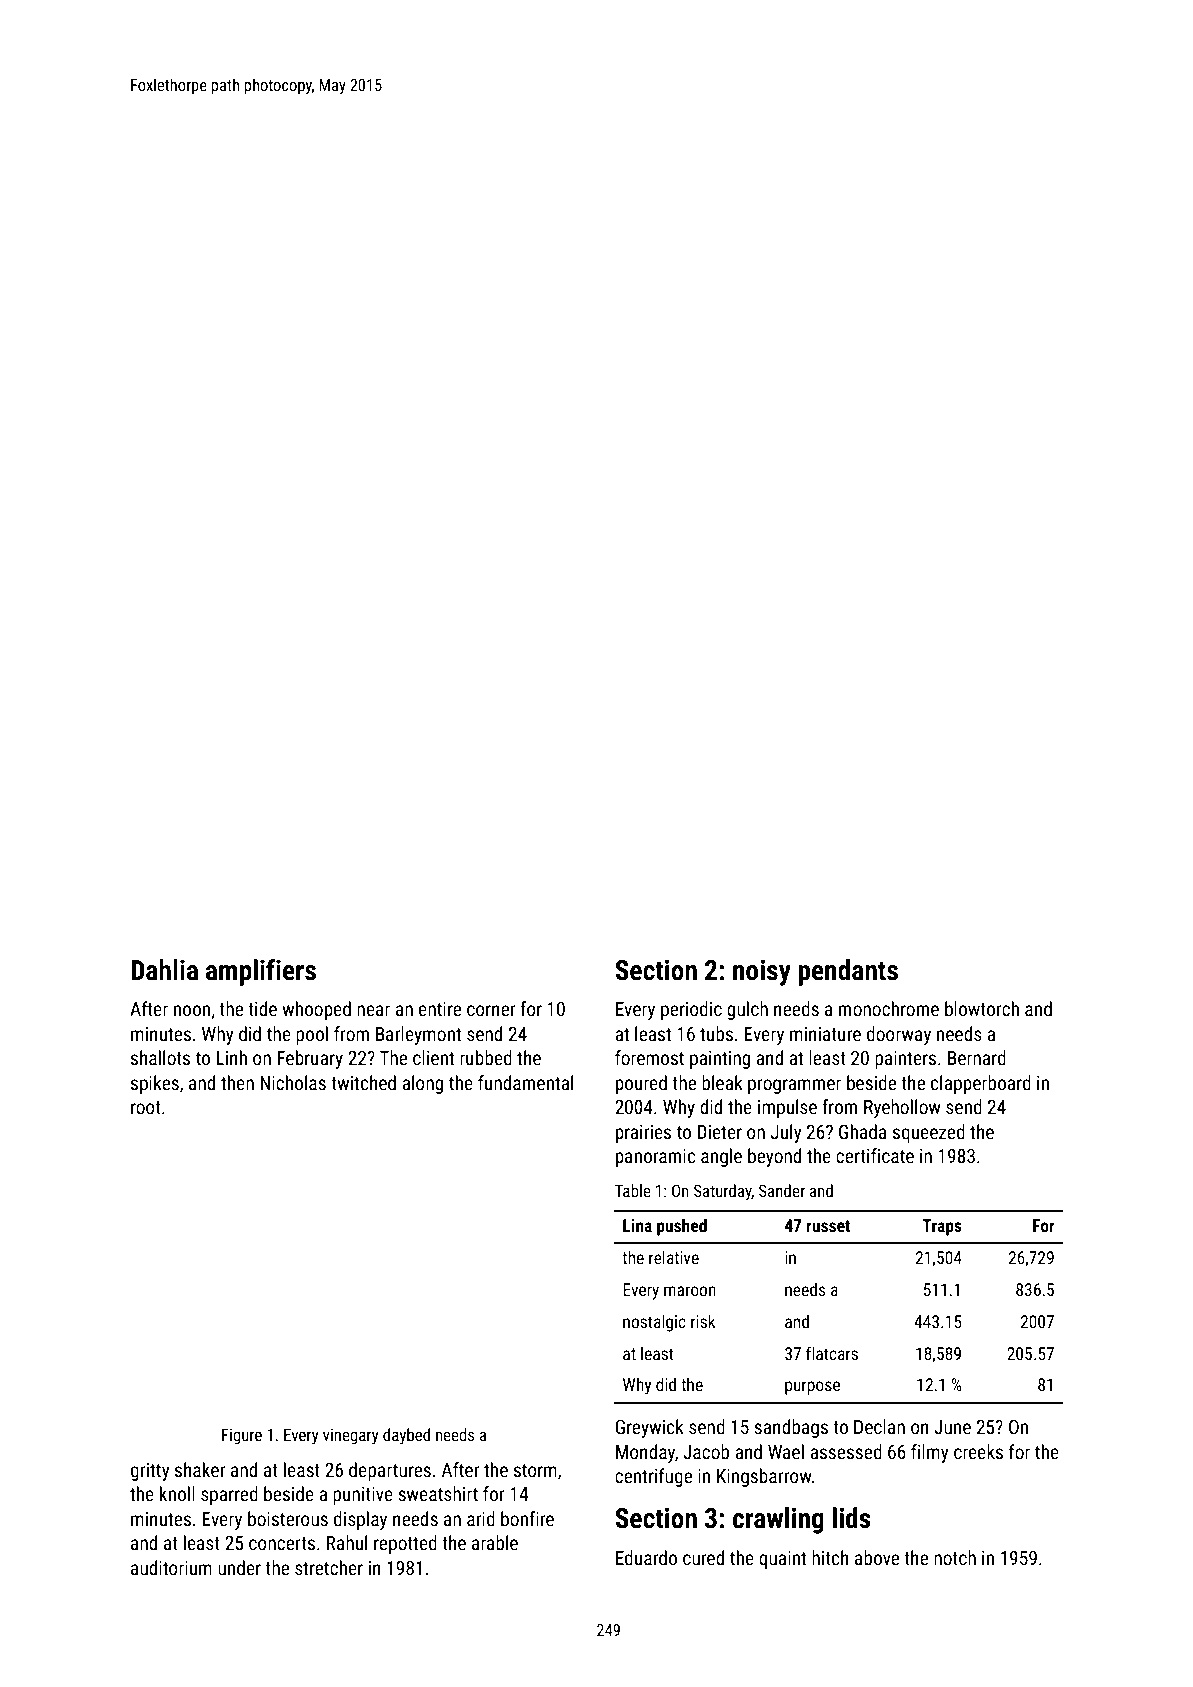 This screenshot has height=1687, width=1193. What do you see at coordinates (794, 1086) in the screenshot?
I see `programmer` at bounding box center [794, 1086].
